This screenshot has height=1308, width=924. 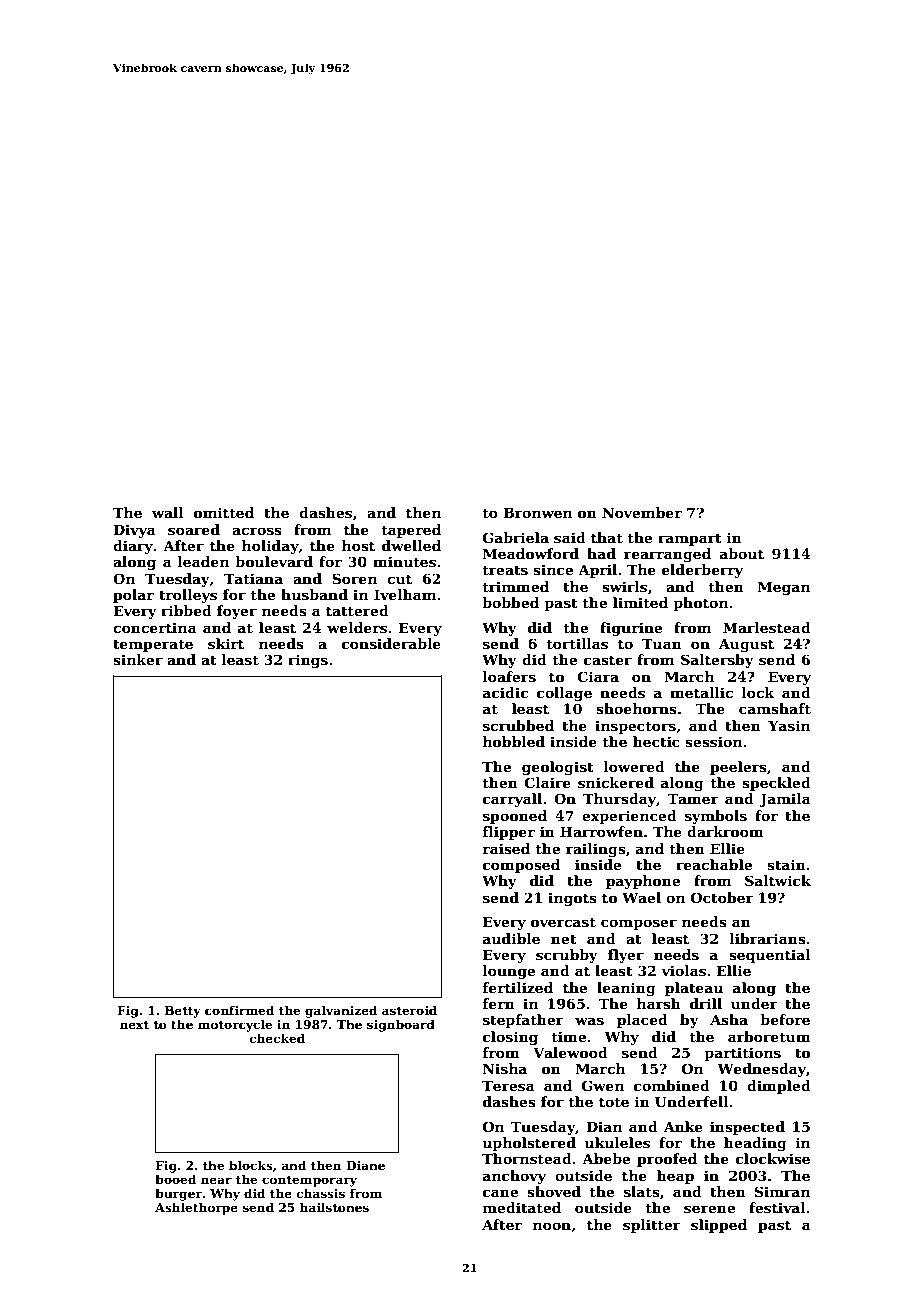 I want to click on photon, so click(x=700, y=604).
